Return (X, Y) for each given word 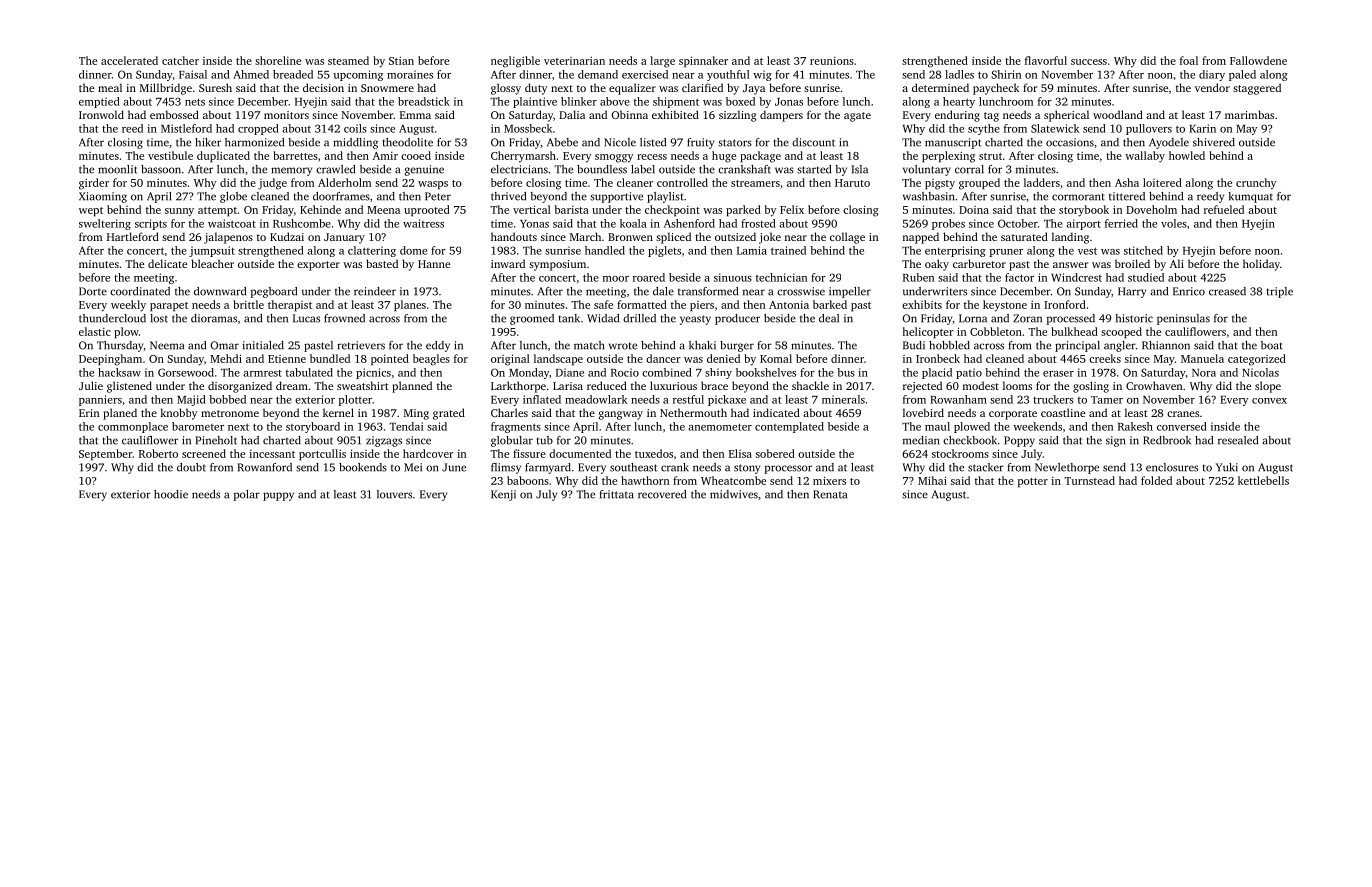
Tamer (1107, 400)
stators (735, 143)
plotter (355, 400)
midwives (734, 494)
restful (688, 399)
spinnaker (703, 62)
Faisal (193, 74)
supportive (616, 197)
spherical (1066, 116)
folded (1156, 480)
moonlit (117, 169)
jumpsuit (212, 251)
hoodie (171, 494)
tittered (1127, 196)
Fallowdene (1258, 60)
